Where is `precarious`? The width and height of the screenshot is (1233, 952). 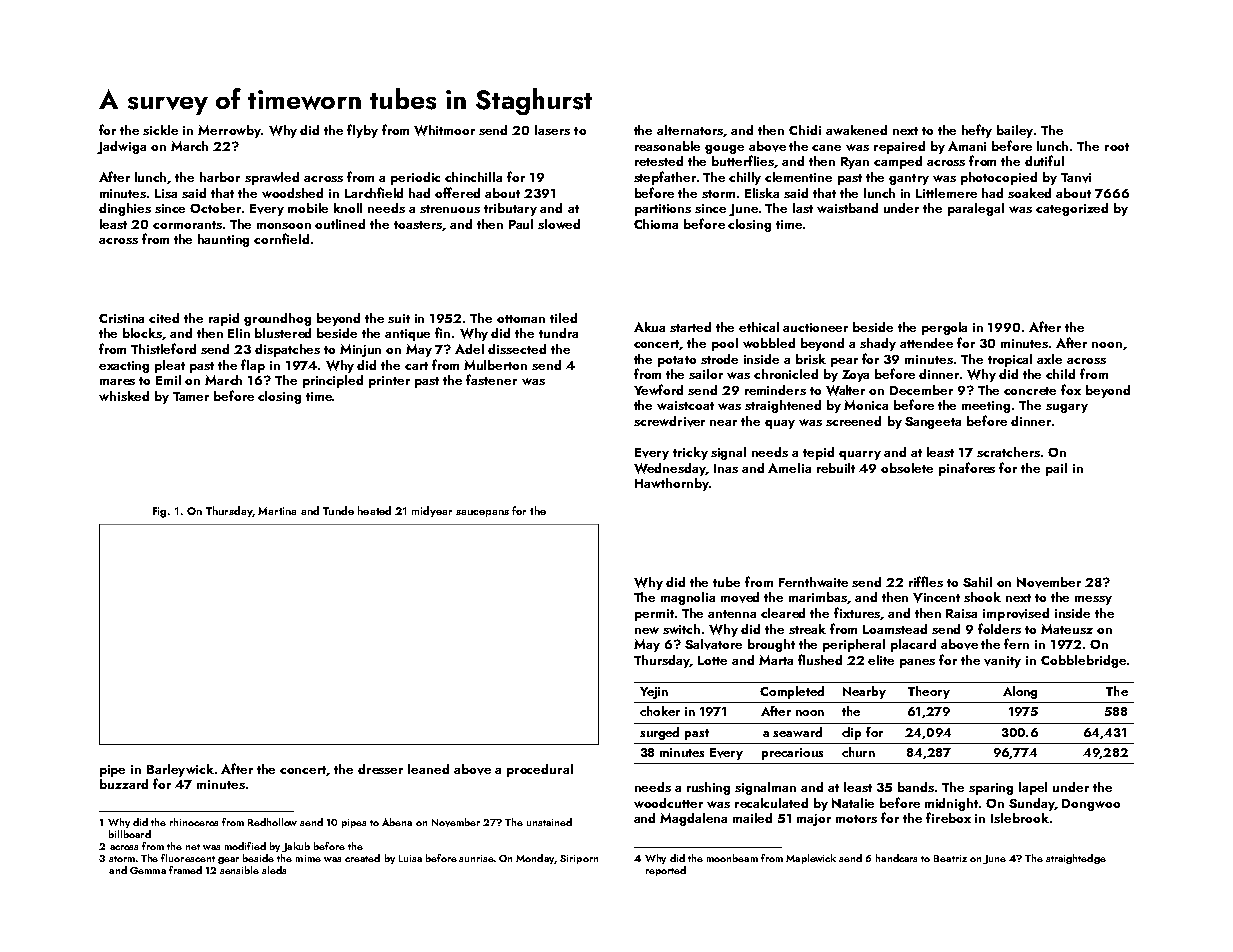 precarious is located at coordinates (792, 754).
